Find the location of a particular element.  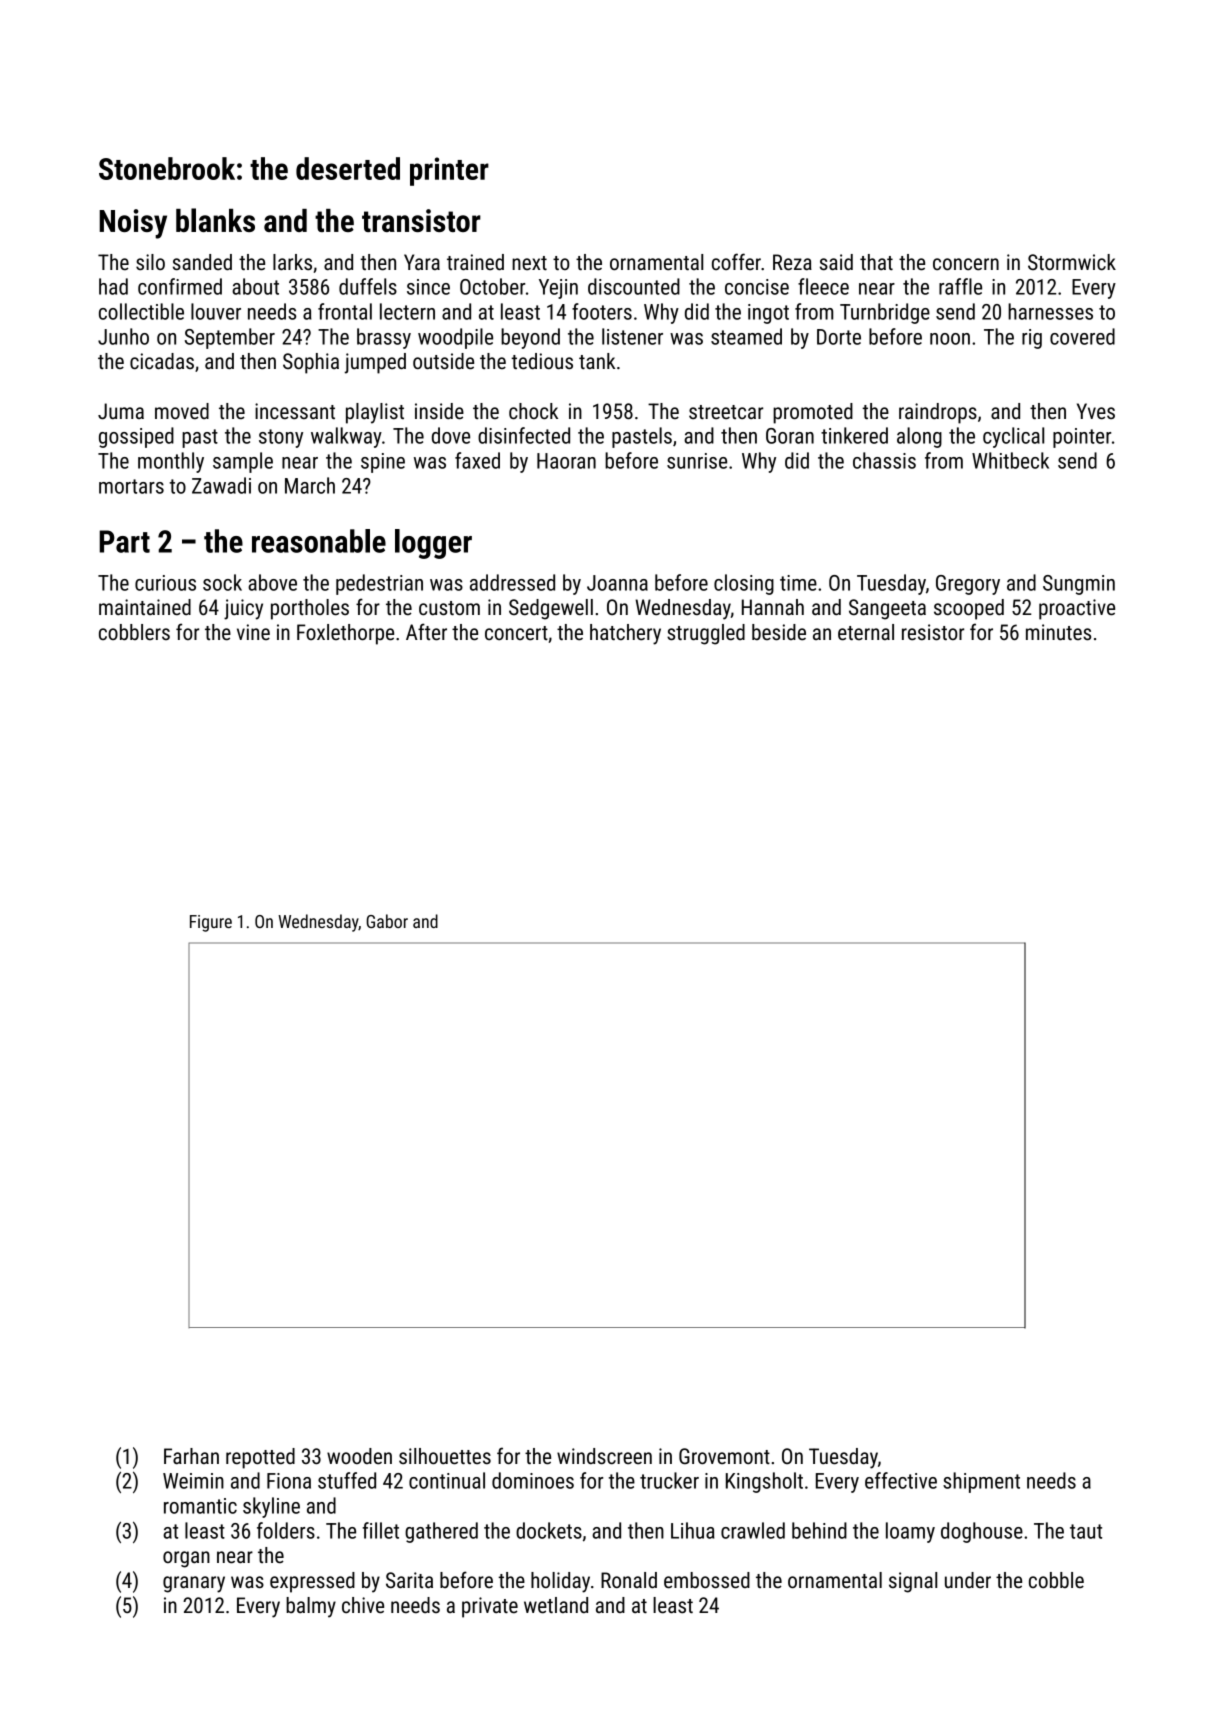

Grovemont is located at coordinates (724, 1456).
